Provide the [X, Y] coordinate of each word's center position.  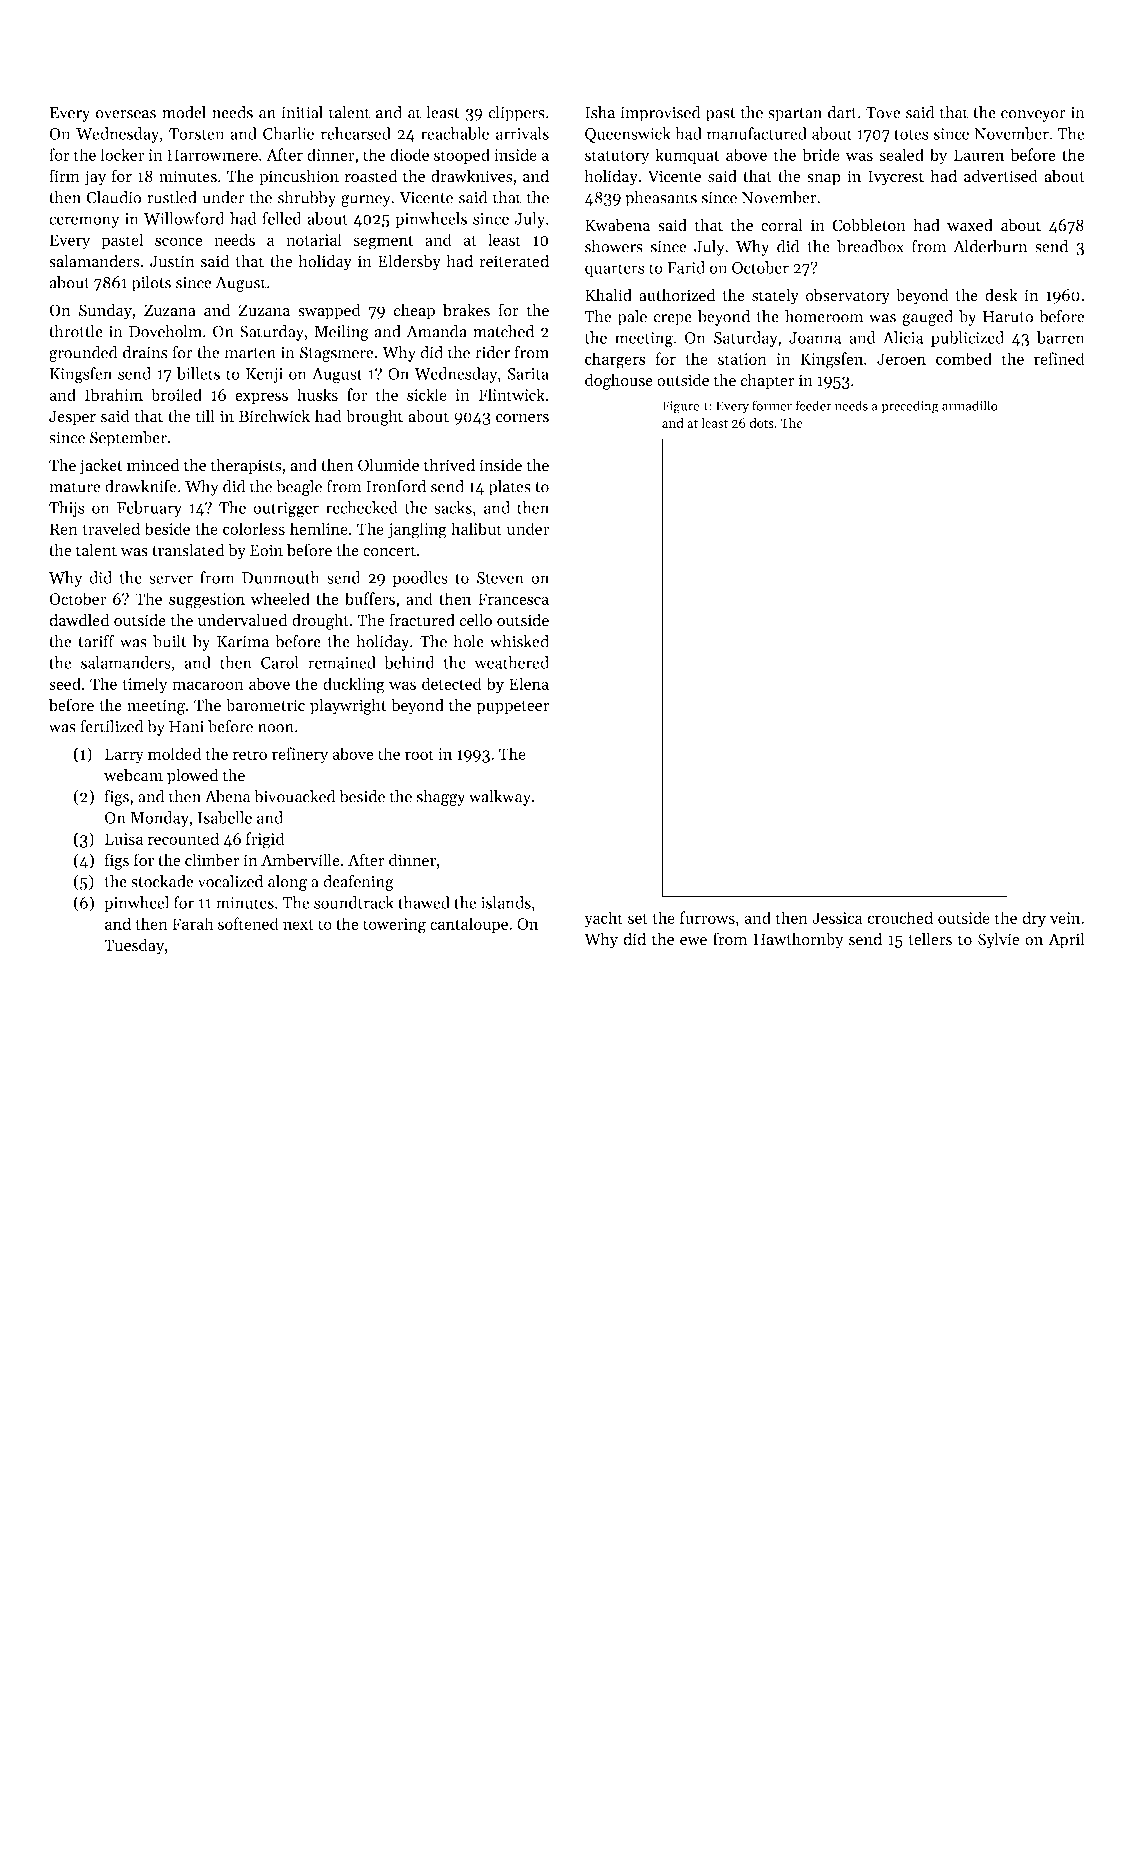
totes [911, 134]
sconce [179, 241]
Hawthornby [799, 940]
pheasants [661, 199]
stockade [162, 881]
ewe [693, 941]
